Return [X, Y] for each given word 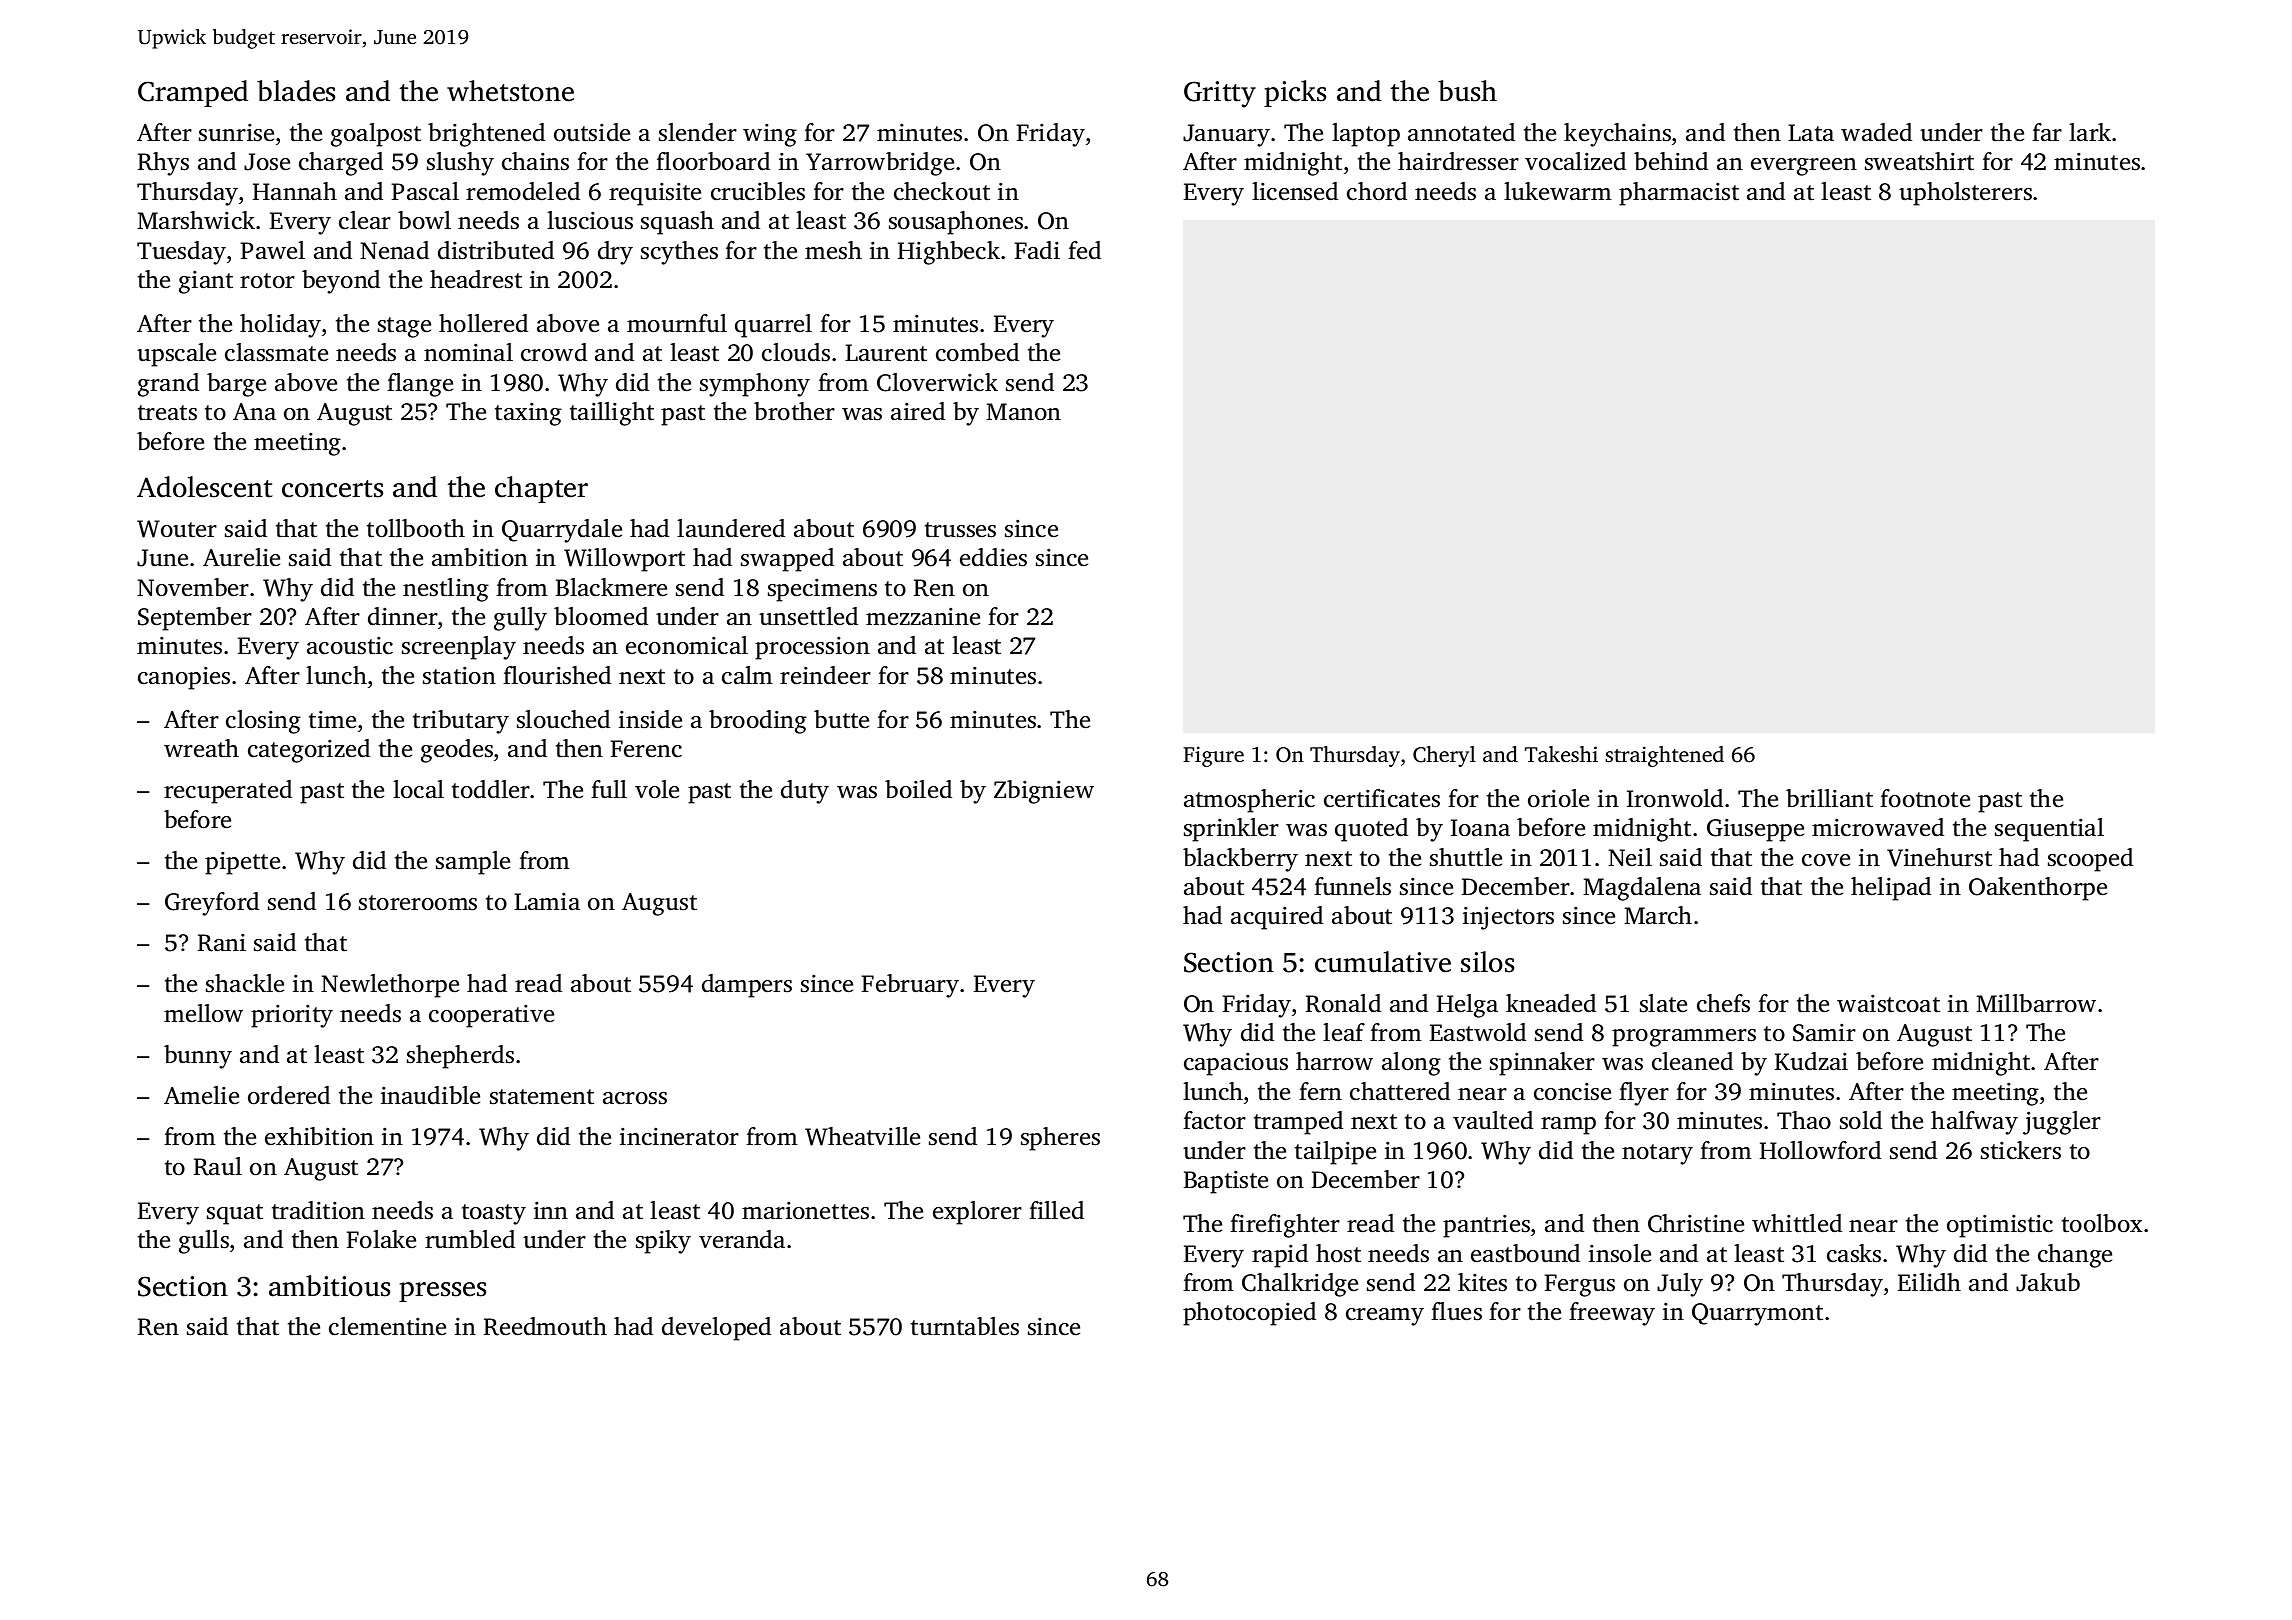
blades [296, 91]
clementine [387, 1326]
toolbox [2102, 1223]
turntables [965, 1326]
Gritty [1220, 94]
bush [1467, 91]
